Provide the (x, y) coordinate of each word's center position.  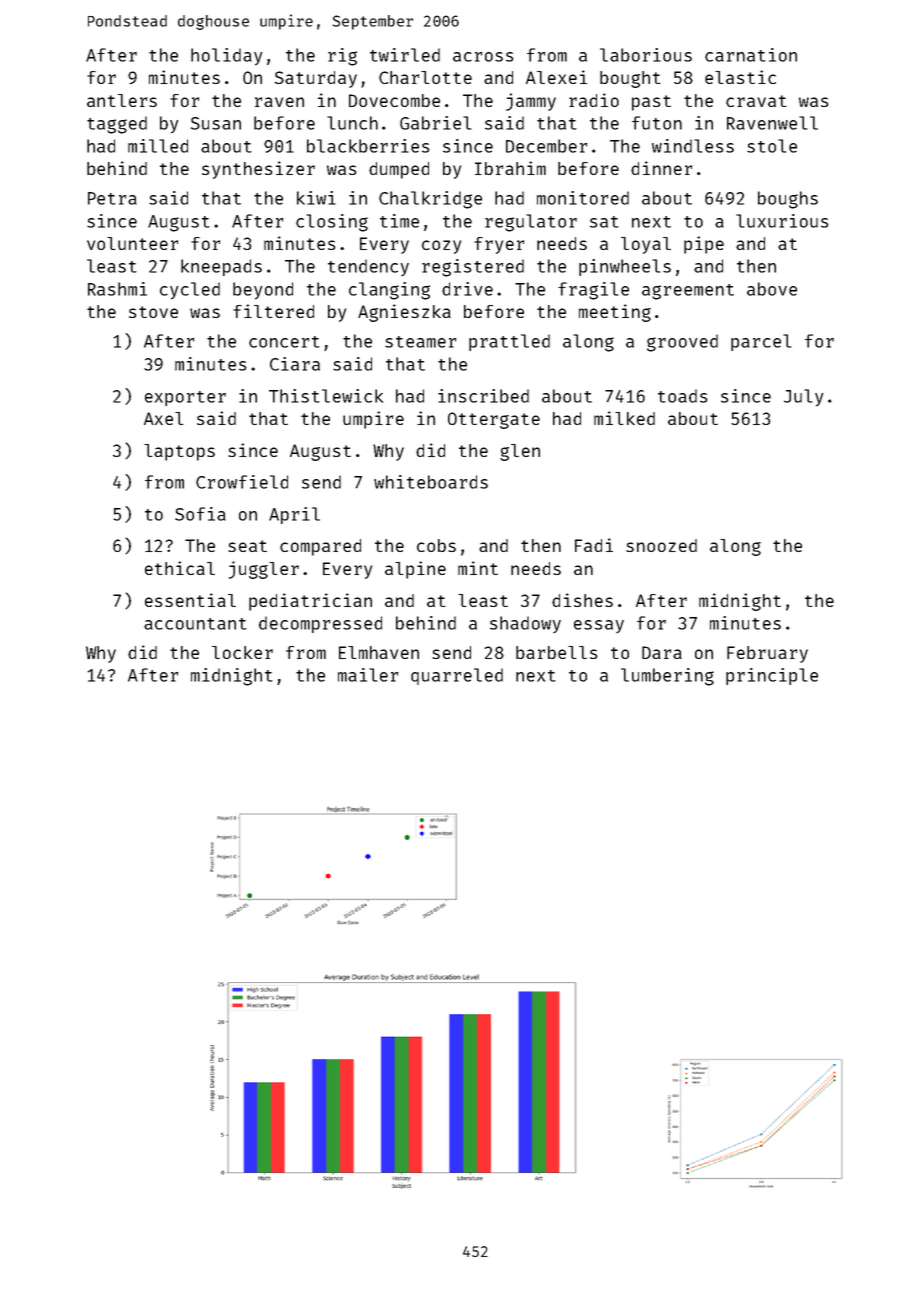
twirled (405, 55)
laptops (179, 452)
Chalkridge (430, 200)
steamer (420, 342)
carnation (751, 55)
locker (242, 652)
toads (682, 396)
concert (284, 342)
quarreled (457, 676)
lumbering (667, 677)
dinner (661, 168)
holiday (226, 57)
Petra (112, 198)
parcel (761, 342)
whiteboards (431, 482)
